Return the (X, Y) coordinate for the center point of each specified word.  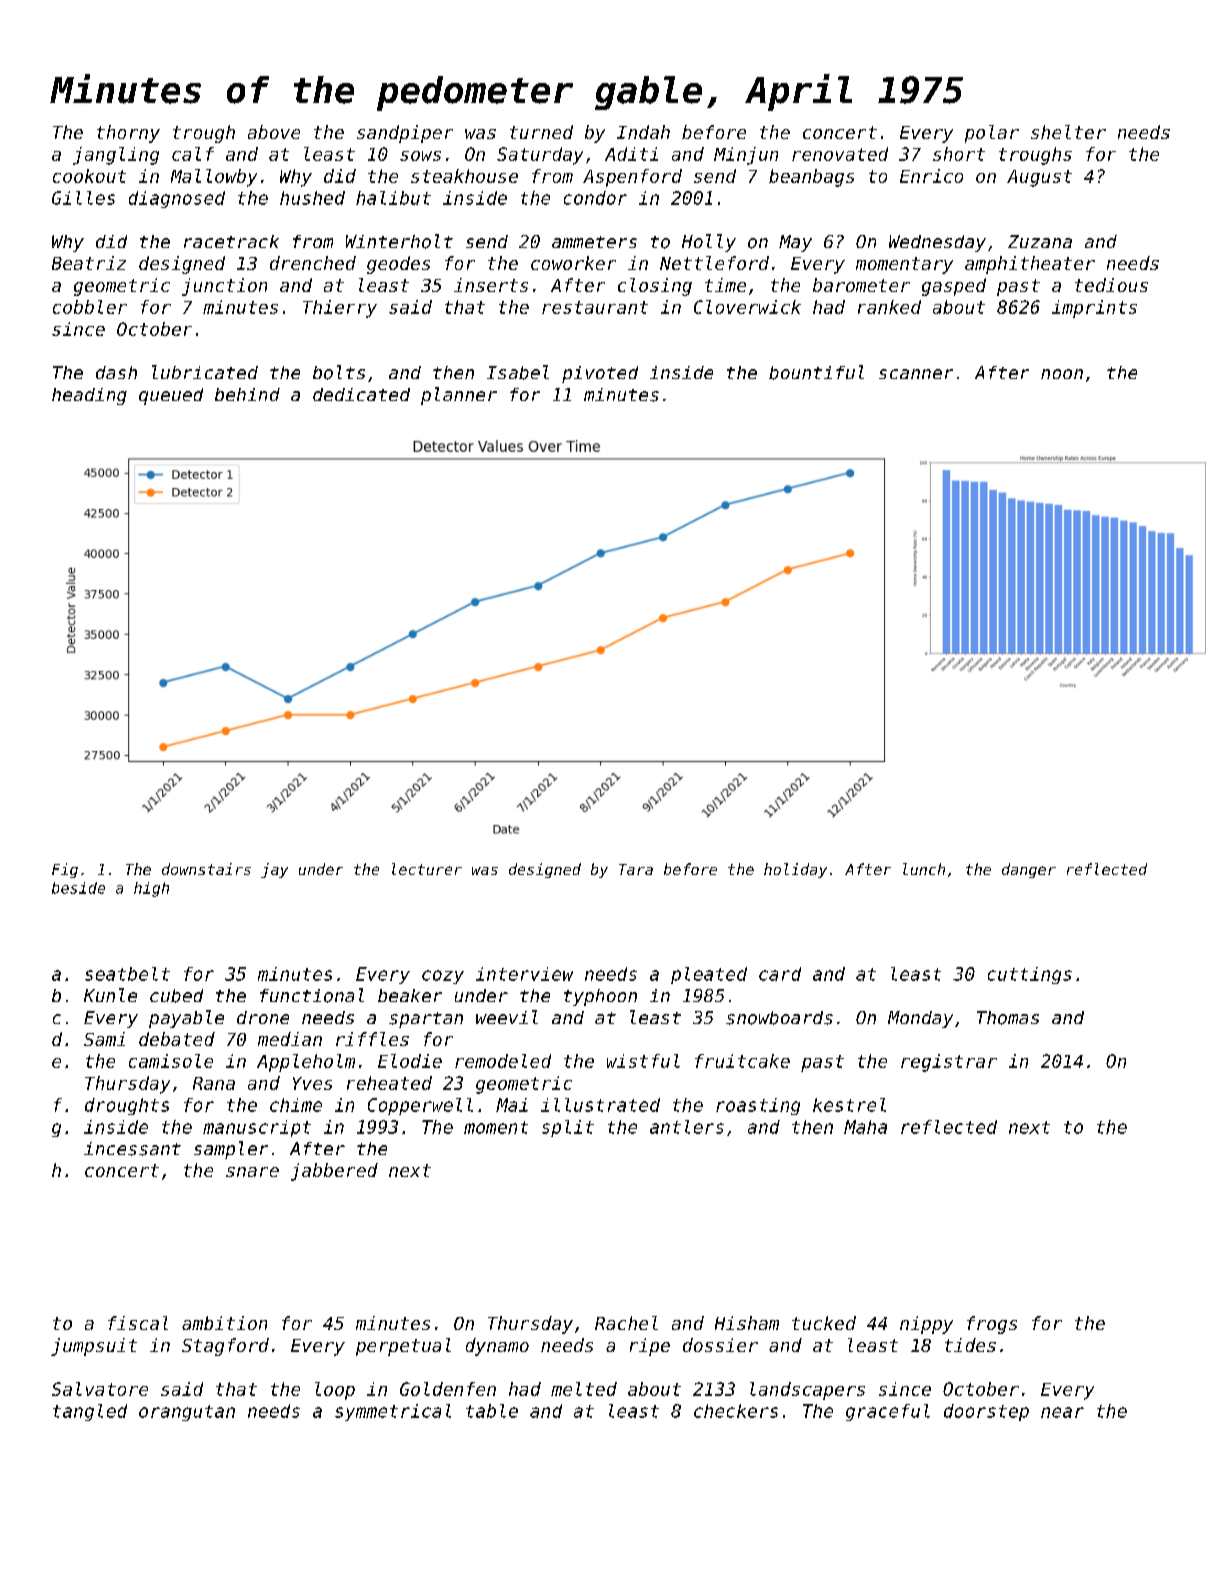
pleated (709, 975)
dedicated (361, 394)
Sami (104, 1039)
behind (247, 394)
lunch (924, 869)
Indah (643, 132)
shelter (1068, 132)
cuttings (1030, 975)
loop (335, 1391)
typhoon (600, 997)
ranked (889, 307)
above (274, 132)
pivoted (600, 374)
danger (1029, 870)
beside (78, 888)
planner (459, 396)
